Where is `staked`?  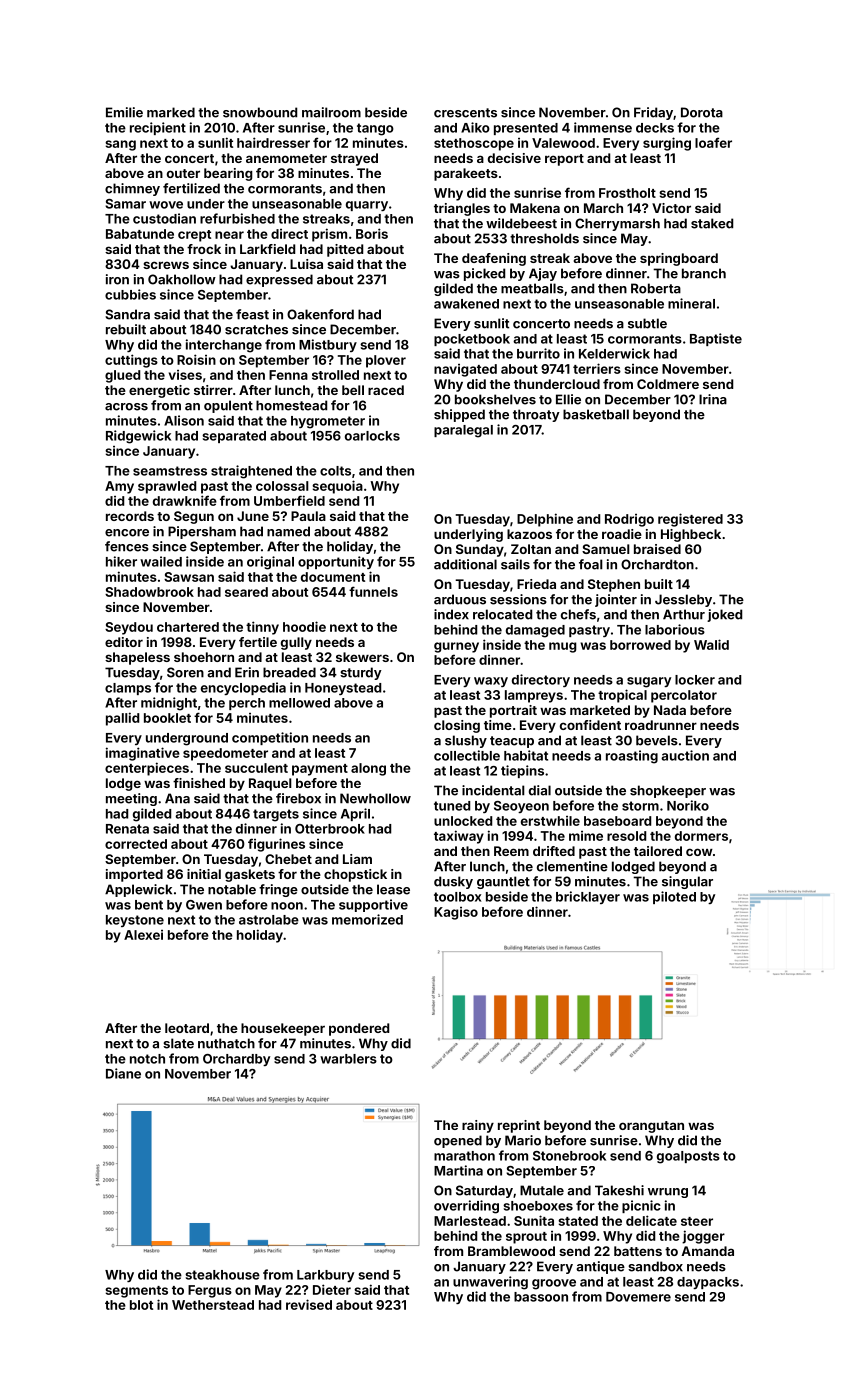
staked is located at coordinates (712, 223).
